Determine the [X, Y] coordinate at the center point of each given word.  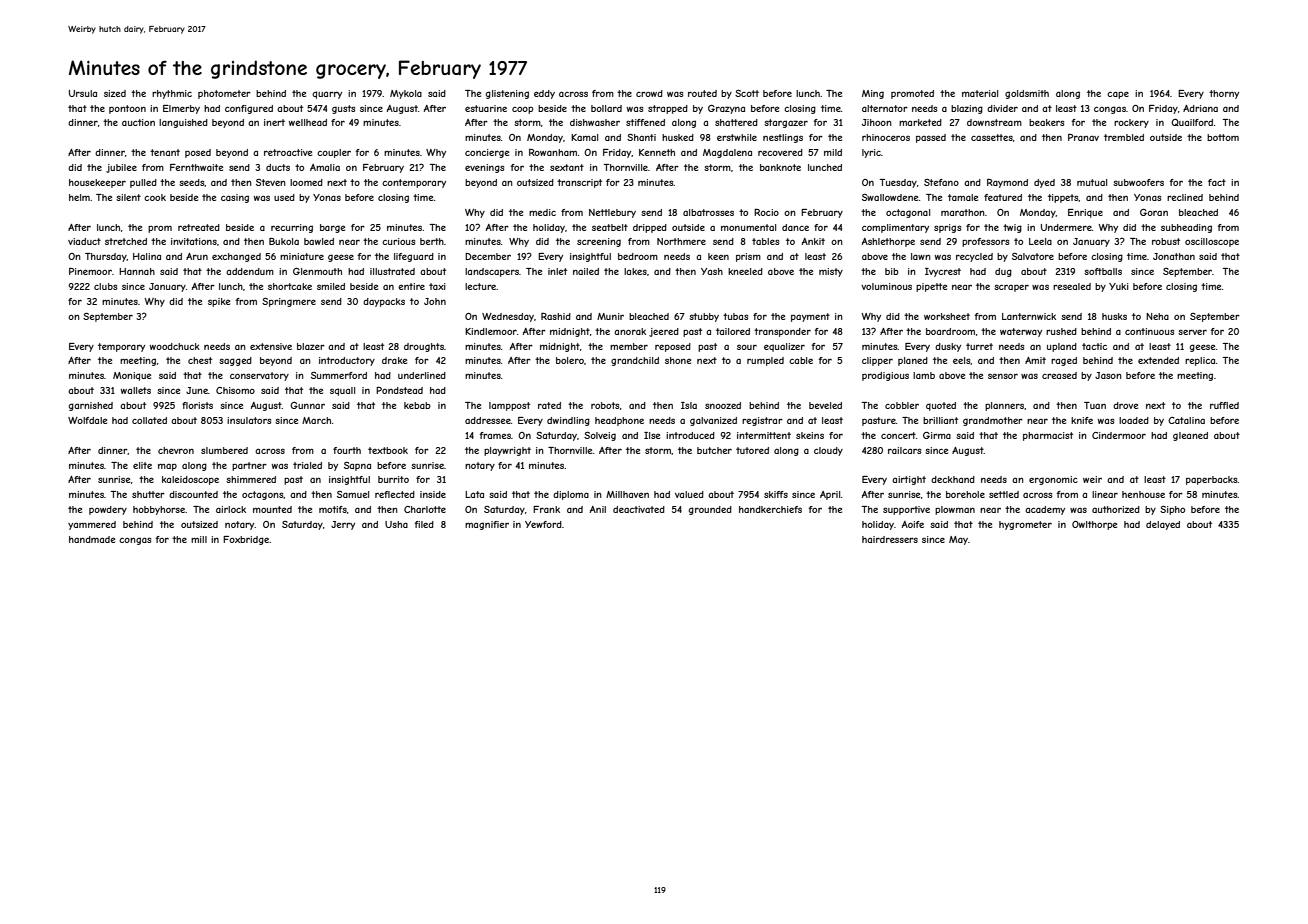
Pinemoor [90, 271]
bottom [1223, 137]
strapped [668, 109]
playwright [507, 451]
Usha [396, 524]
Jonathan [1174, 256]
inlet [557, 271]
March [316, 420]
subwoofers [1138, 182]
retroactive [288, 152]
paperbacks [1212, 480]
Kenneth [657, 152]
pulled [143, 183]
